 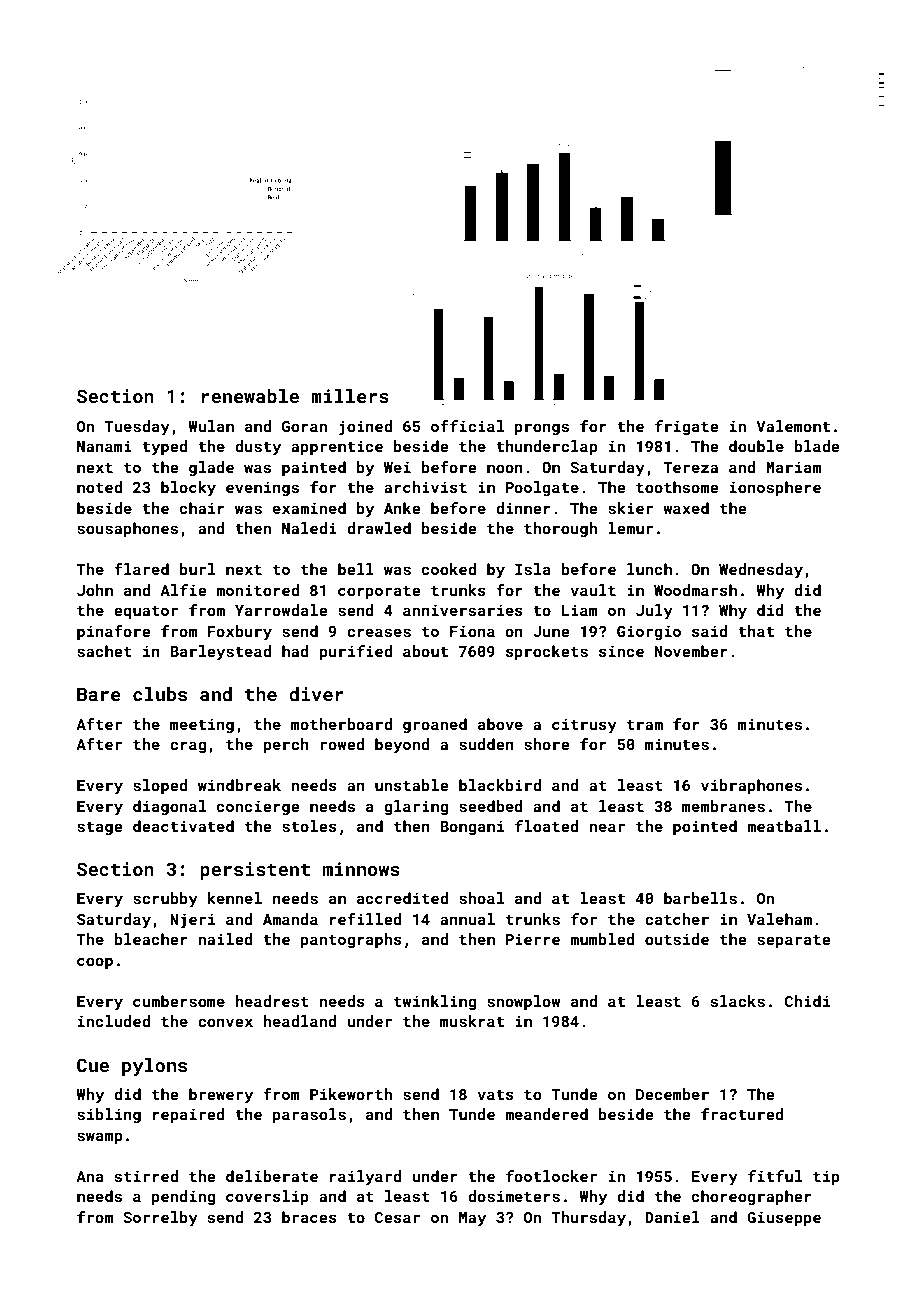 What do you see at coordinates (546, 1114) in the screenshot?
I see `meandered` at bounding box center [546, 1114].
